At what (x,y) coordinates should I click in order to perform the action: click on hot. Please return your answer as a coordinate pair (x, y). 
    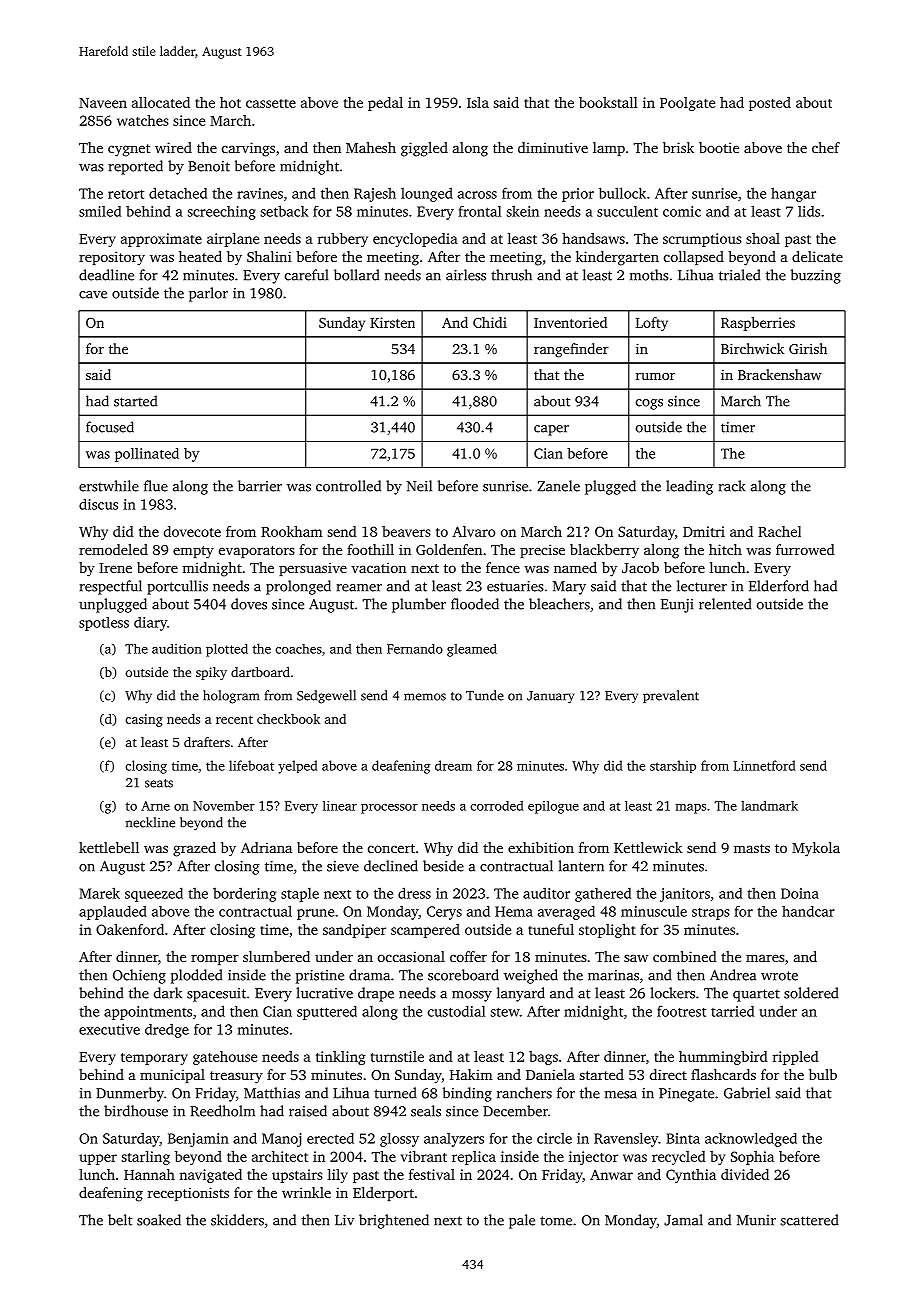
    Looking at the image, I should click on (230, 102).
